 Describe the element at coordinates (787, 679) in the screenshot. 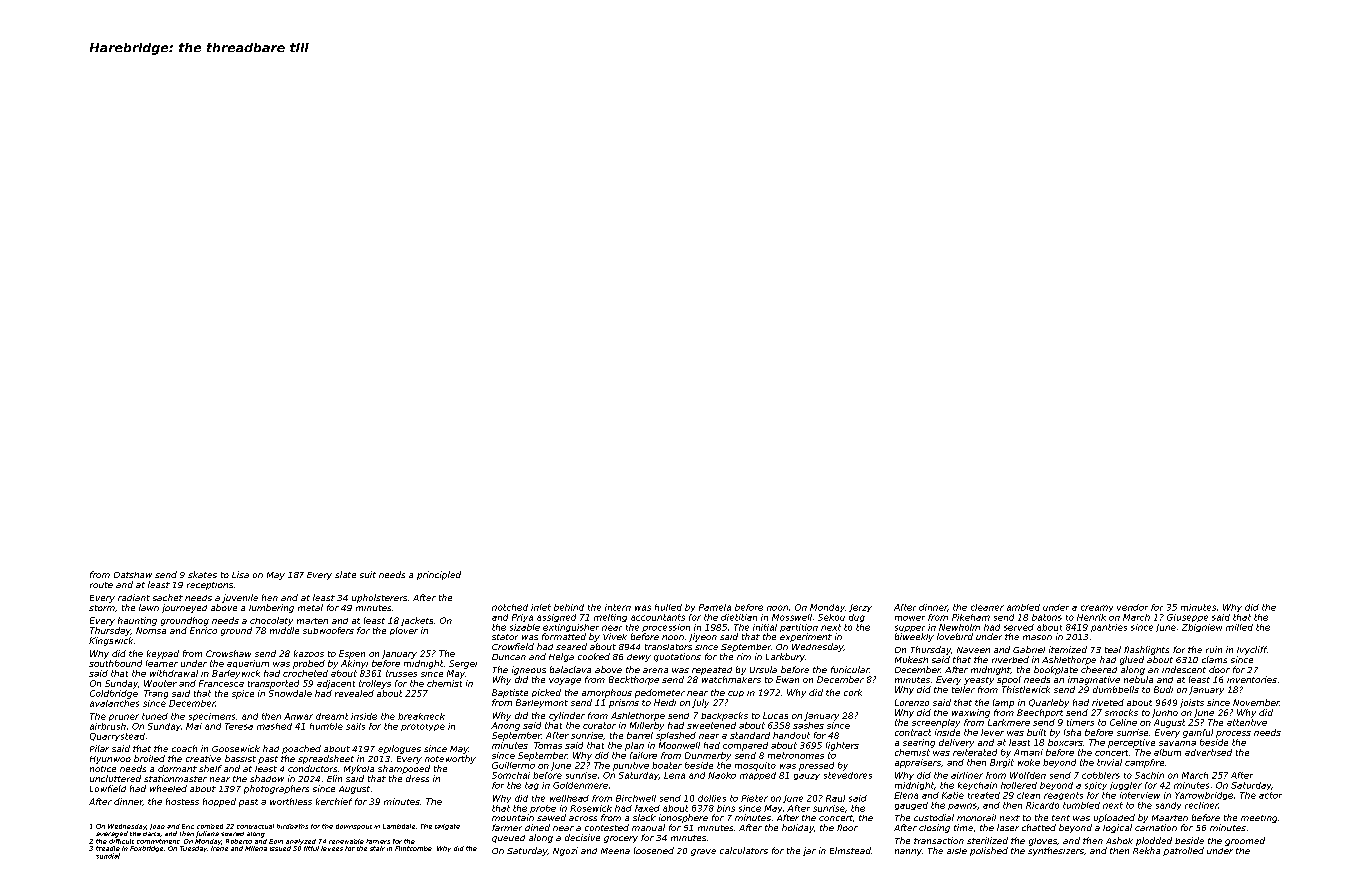

I see `Ewan` at that location.
